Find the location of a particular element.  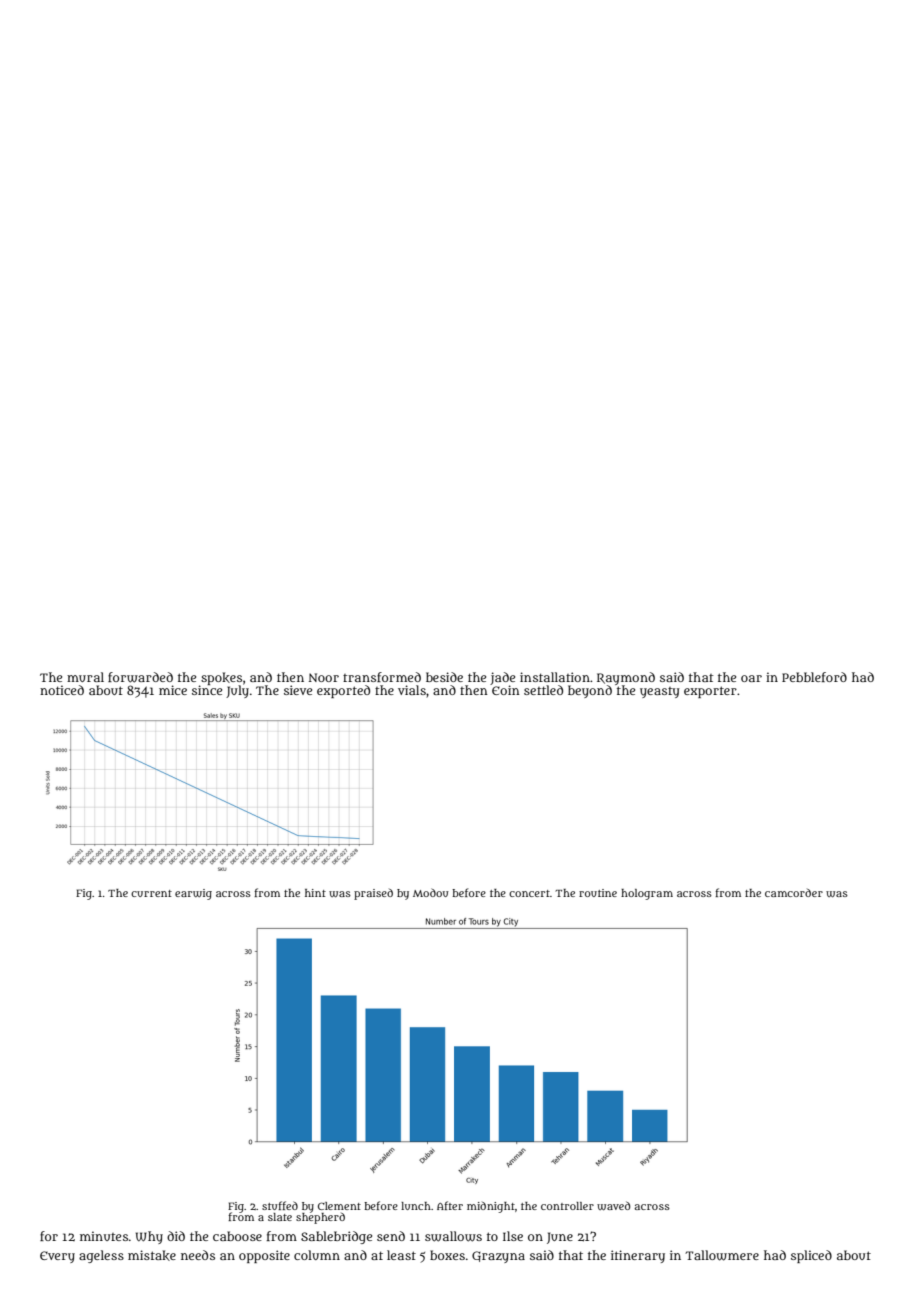

column is located at coordinates (317, 1255).
